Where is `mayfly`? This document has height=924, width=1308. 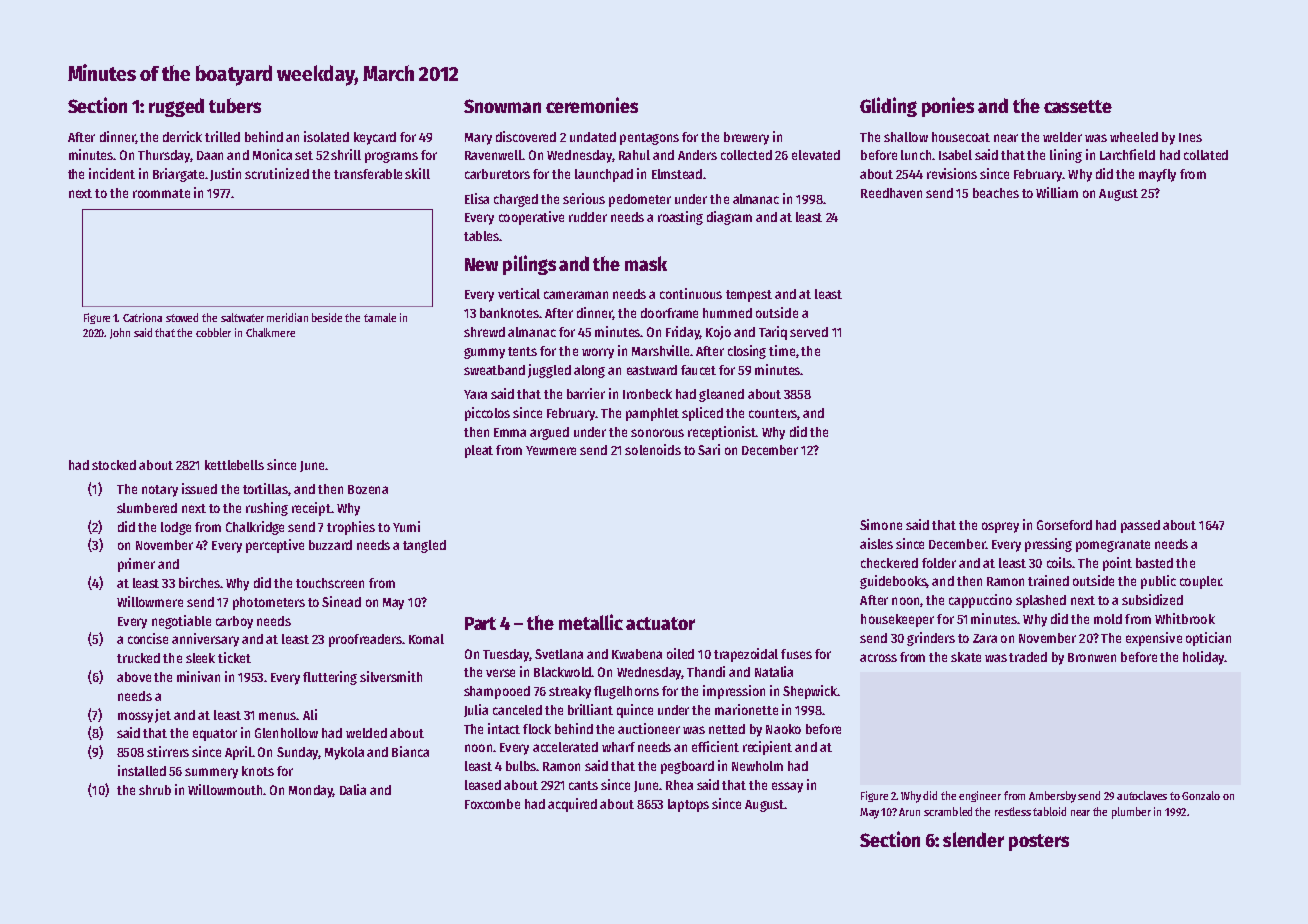 mayfly is located at coordinates (1157, 175).
